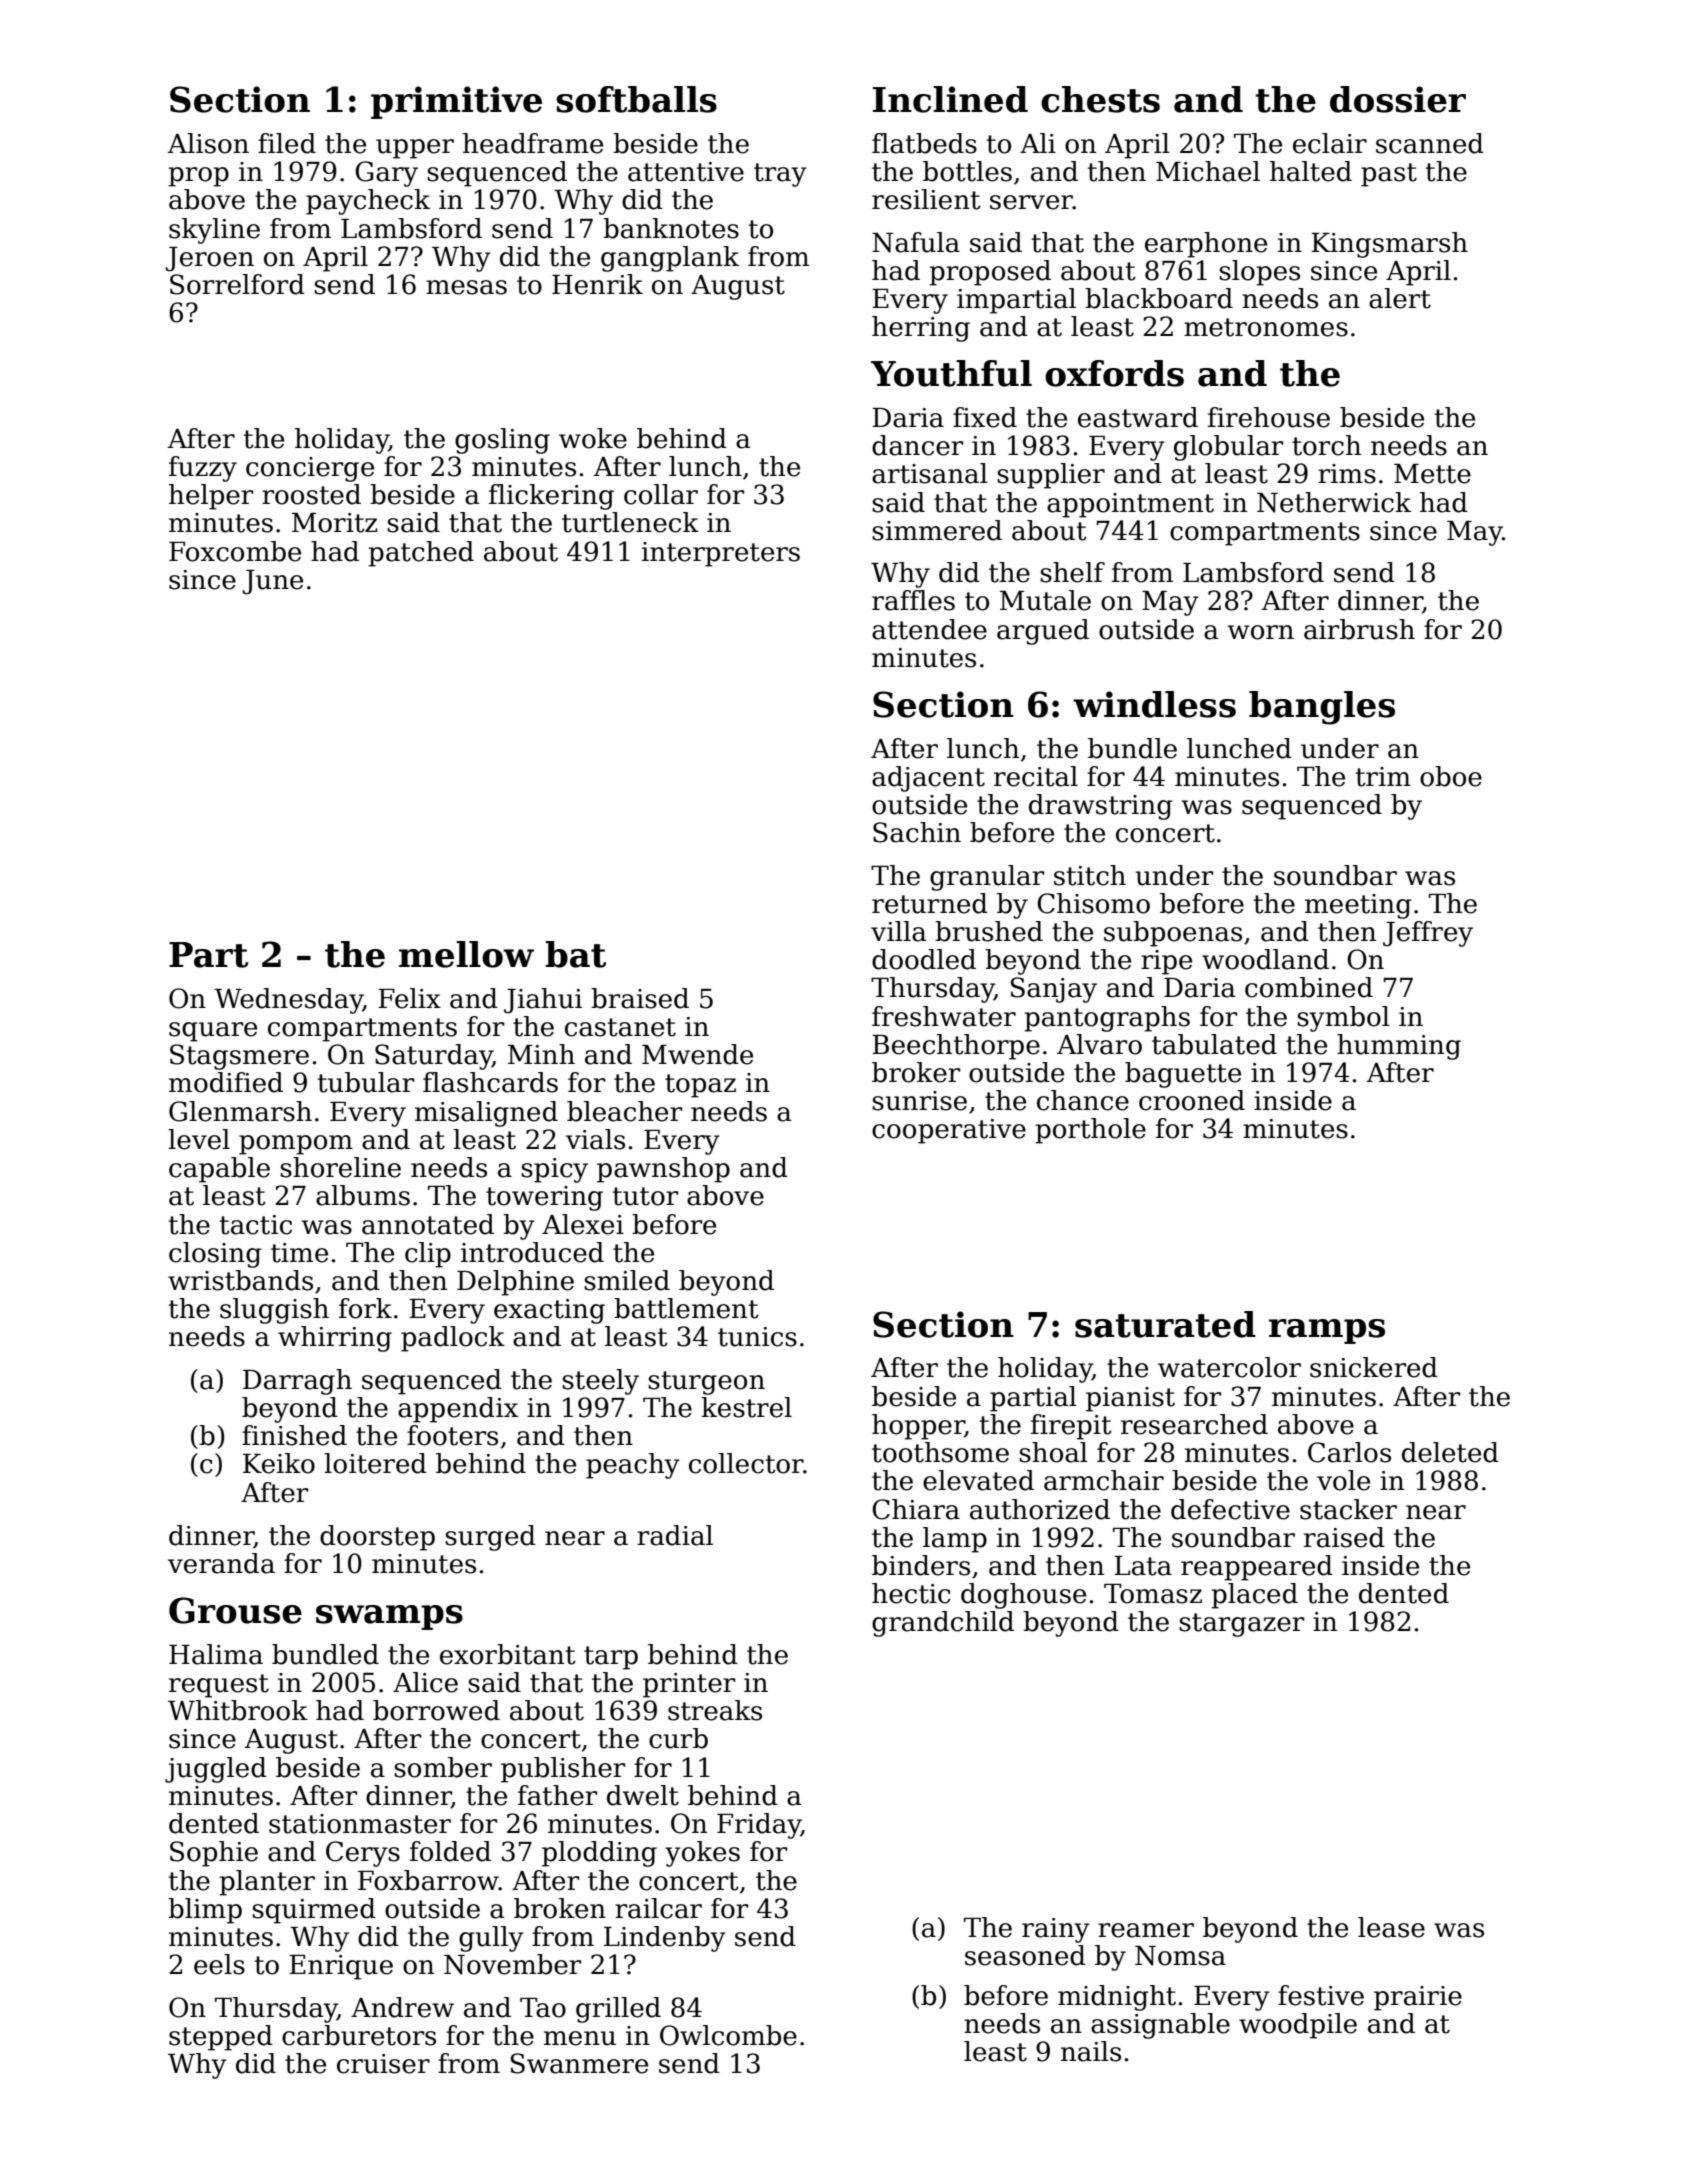 The image size is (1683, 2178). What do you see at coordinates (1358, 906) in the image?
I see `meeting` at bounding box center [1358, 906].
